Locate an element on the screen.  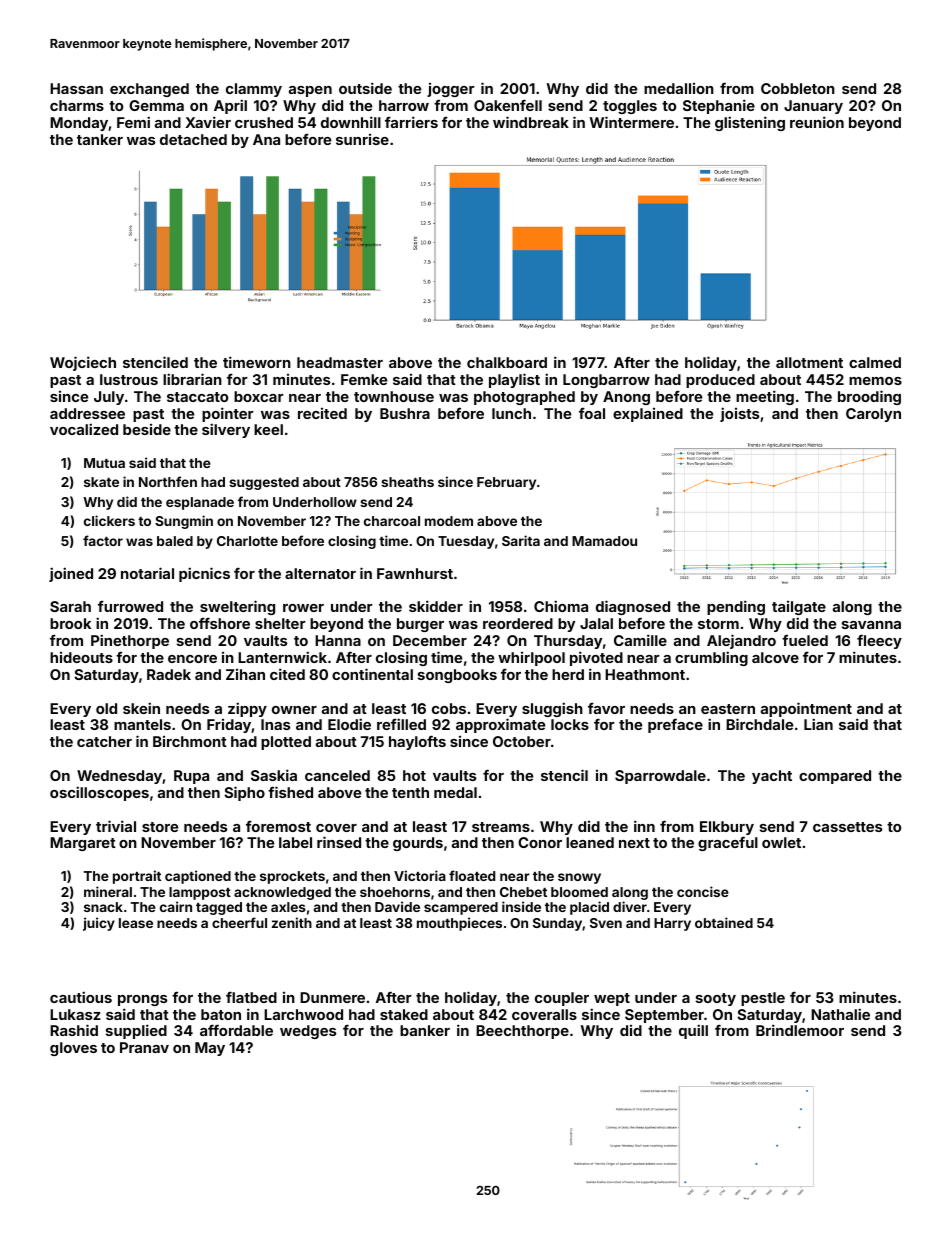
glistening is located at coordinates (750, 123).
